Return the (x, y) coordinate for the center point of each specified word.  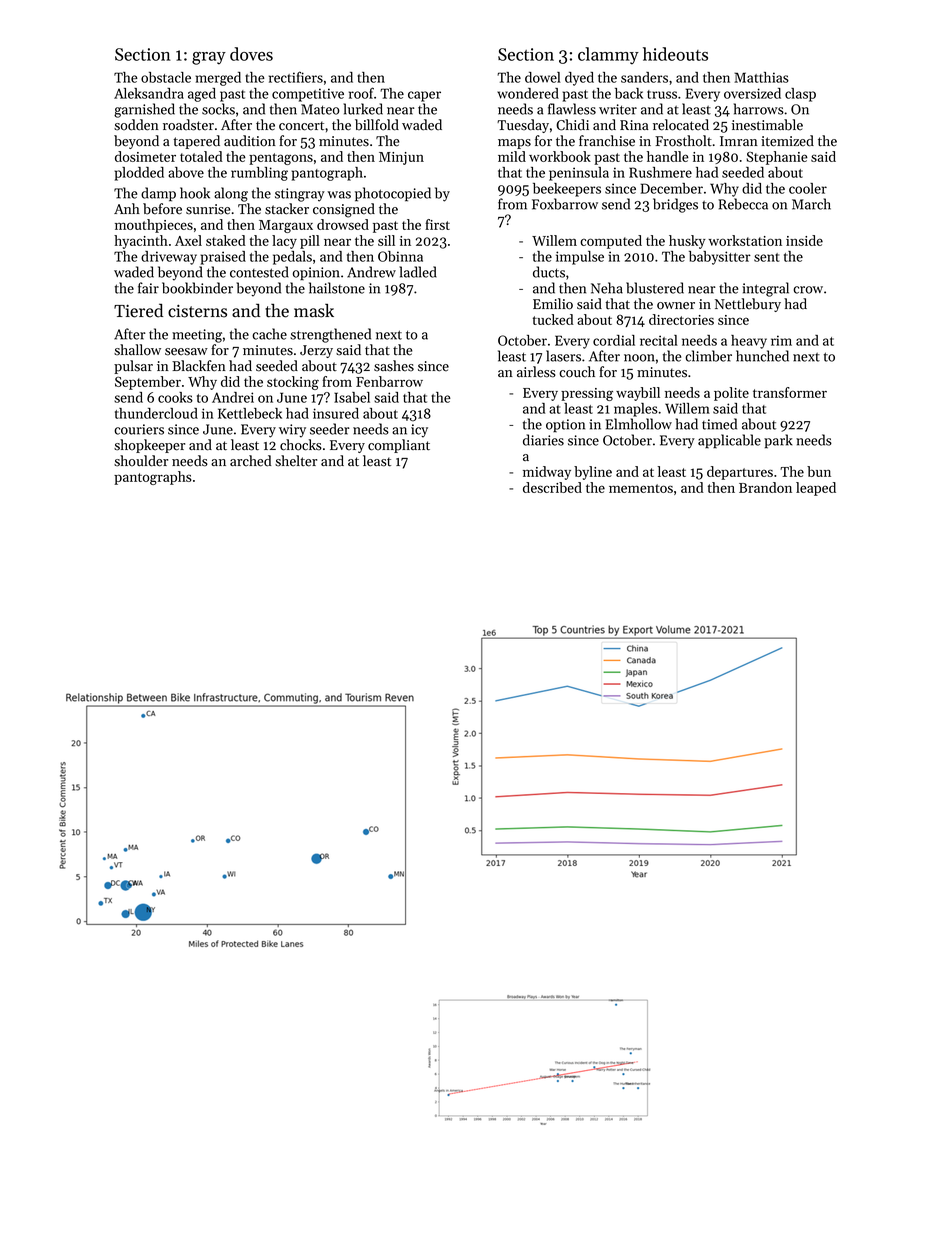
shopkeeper (149, 446)
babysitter (720, 258)
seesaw (186, 352)
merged (218, 79)
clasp (800, 95)
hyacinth (141, 242)
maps (514, 144)
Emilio (553, 304)
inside (804, 240)
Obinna (400, 256)
